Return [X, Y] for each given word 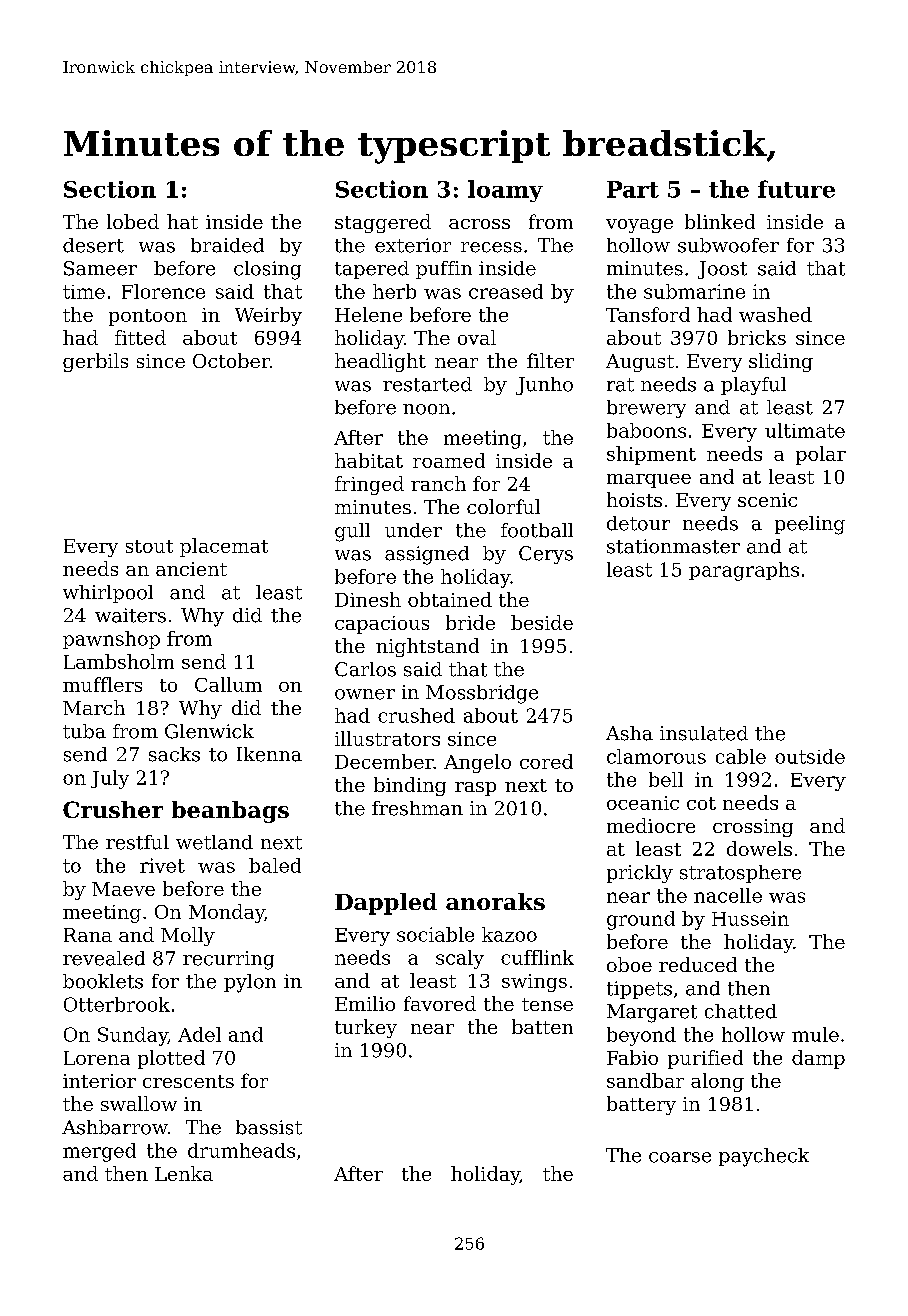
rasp [475, 789]
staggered [383, 223]
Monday [227, 913]
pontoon [148, 317]
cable [741, 756]
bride [470, 622]
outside [810, 756]
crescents [188, 1081]
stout [149, 546]
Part [633, 189]
